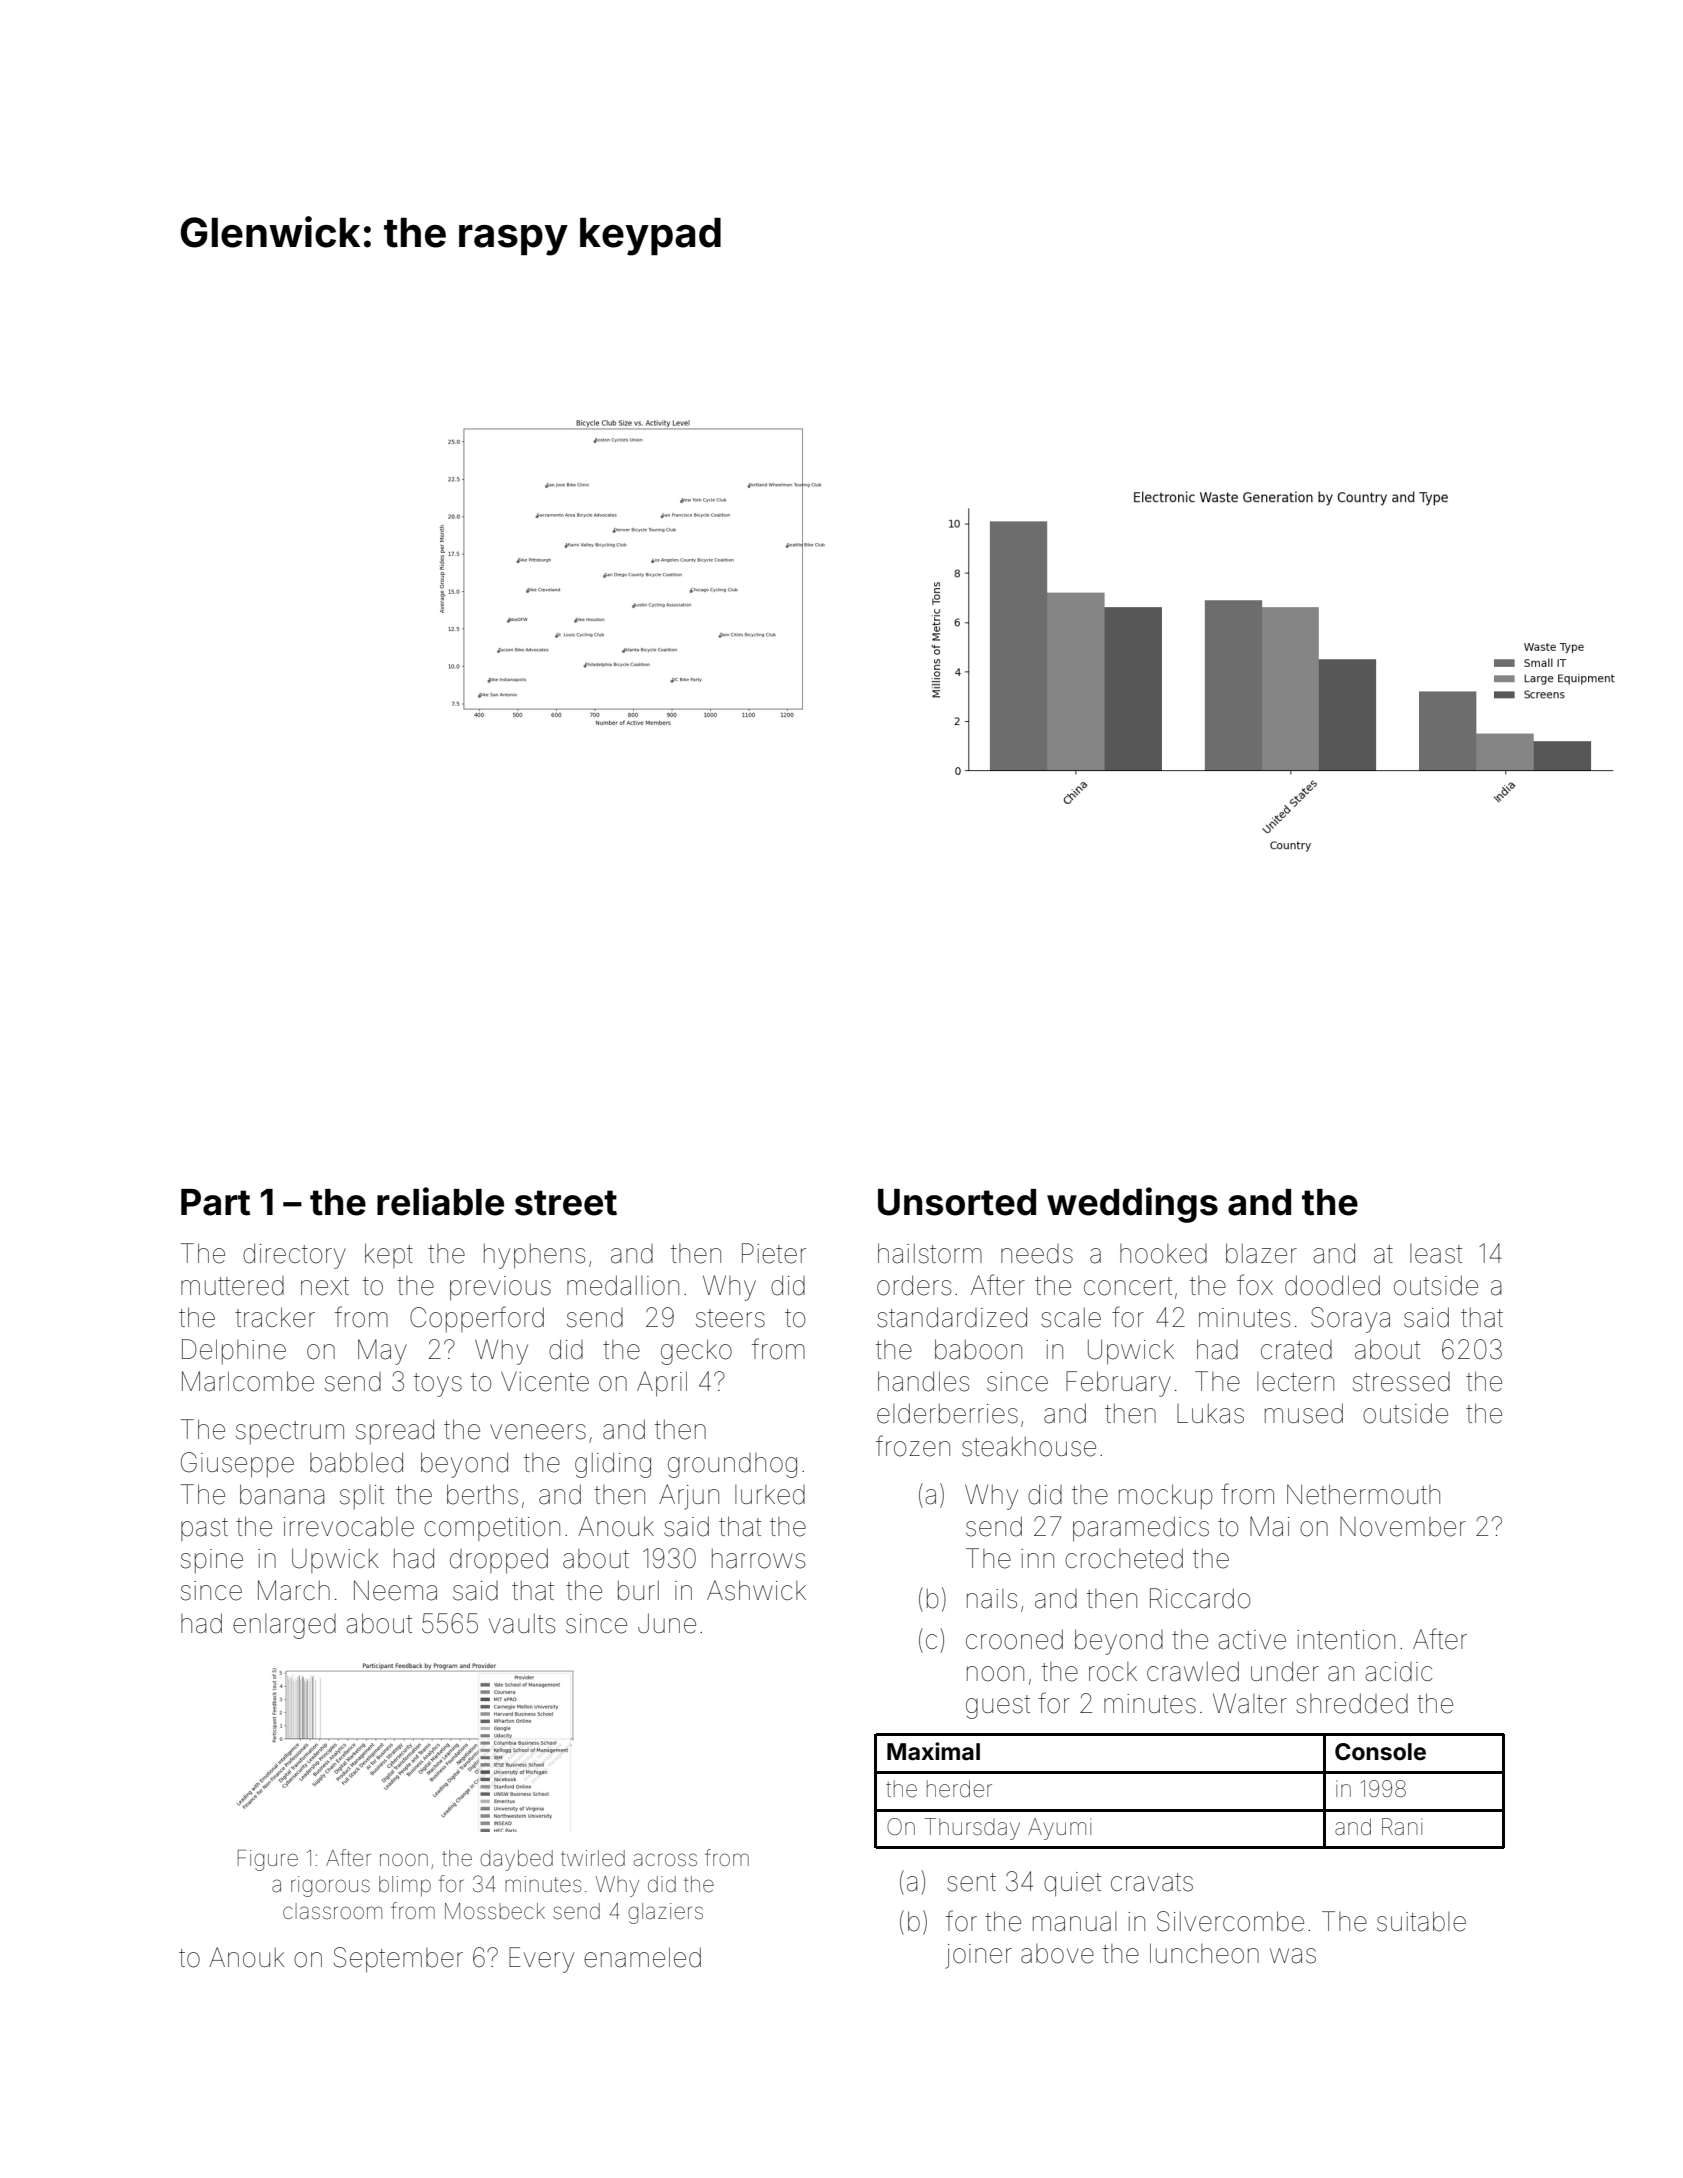  Describe the element at coordinates (732, 1465) in the page. I see `groundhog` at that location.
